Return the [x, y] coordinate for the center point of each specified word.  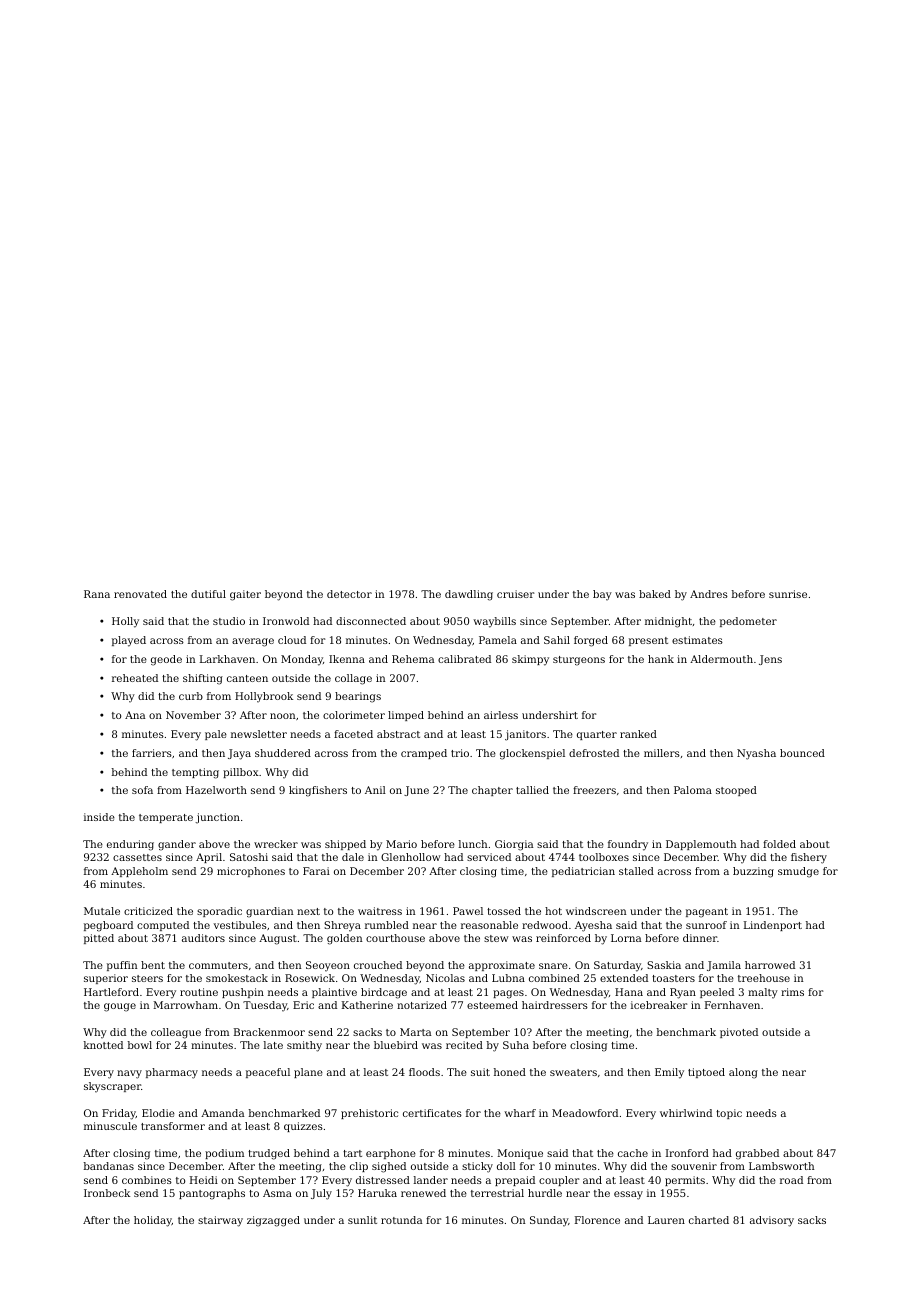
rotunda [401, 1220]
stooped [736, 791]
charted [709, 1220]
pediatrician [583, 872]
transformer [173, 1126]
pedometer [748, 622]
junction [217, 818]
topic [729, 1114]
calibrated [464, 659]
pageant [707, 913]
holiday [153, 1221]
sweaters [573, 1072]
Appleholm [139, 872]
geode [166, 660]
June [416, 791]
